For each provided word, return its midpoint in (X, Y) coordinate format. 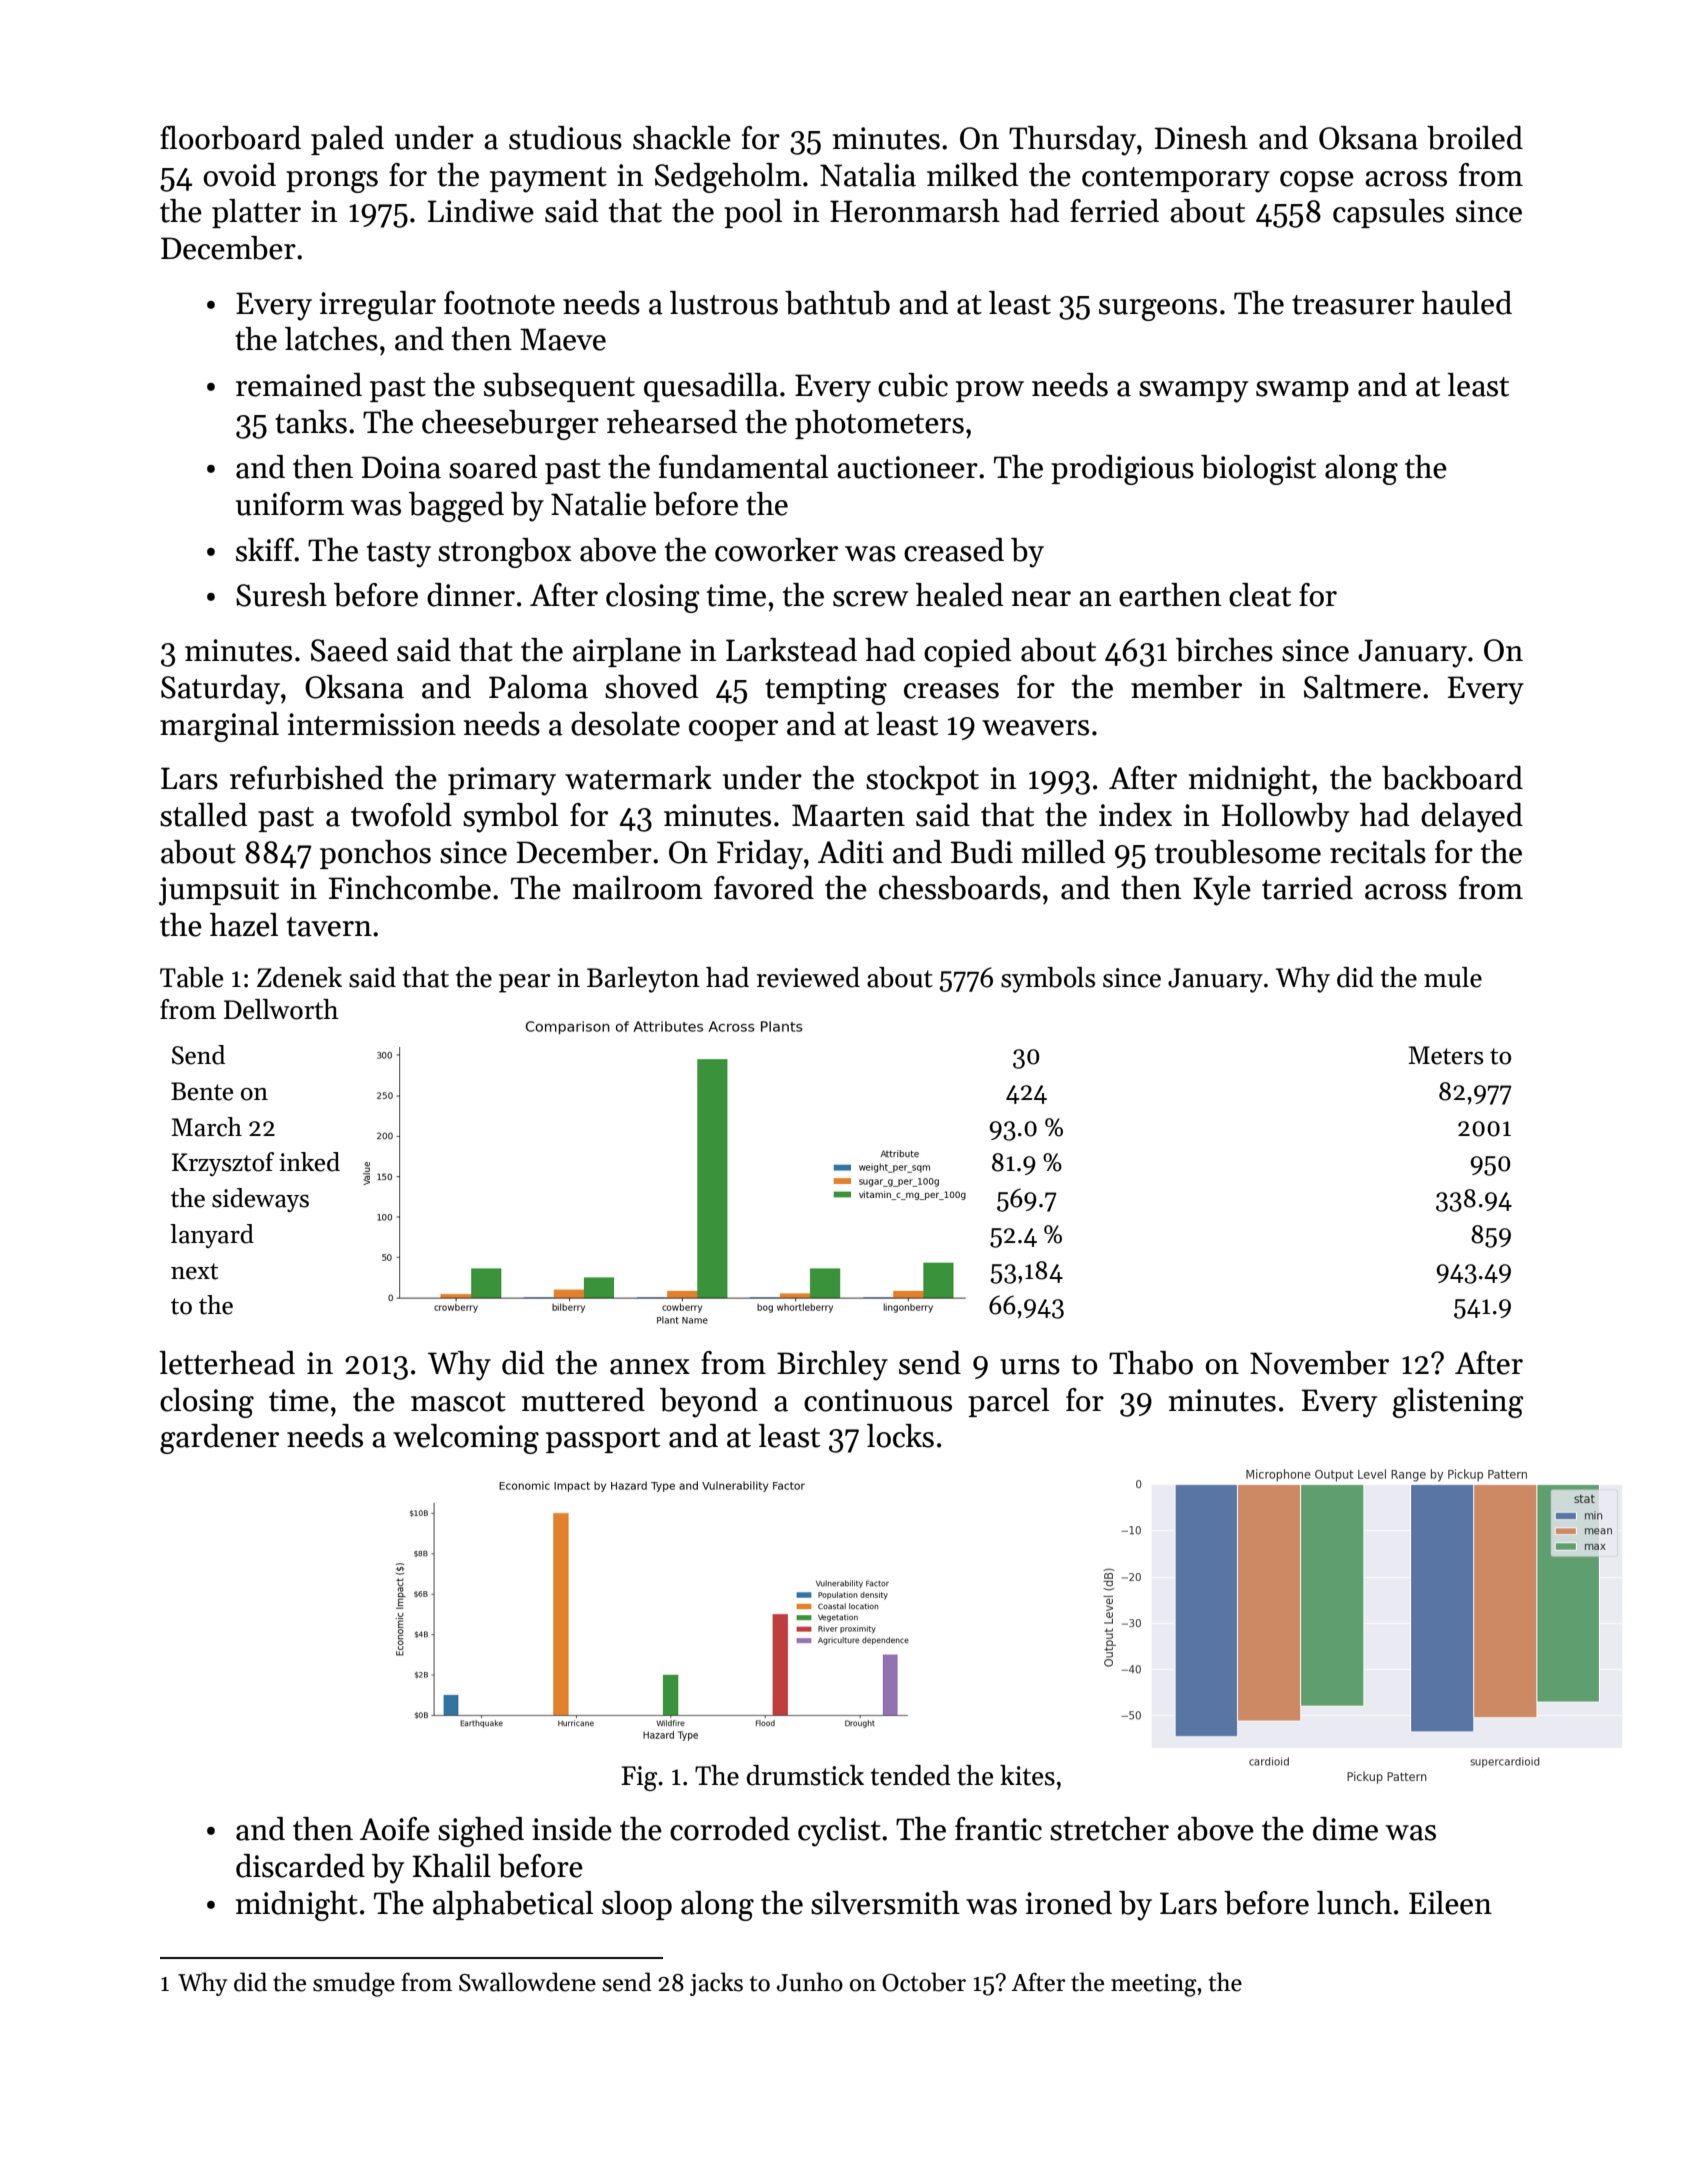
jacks (716, 1984)
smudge (354, 1984)
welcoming (466, 1439)
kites (1027, 1775)
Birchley (832, 1366)
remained (299, 385)
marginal (219, 727)
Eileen (1450, 1903)
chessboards (960, 888)
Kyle (1222, 891)
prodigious (1122, 470)
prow (990, 391)
